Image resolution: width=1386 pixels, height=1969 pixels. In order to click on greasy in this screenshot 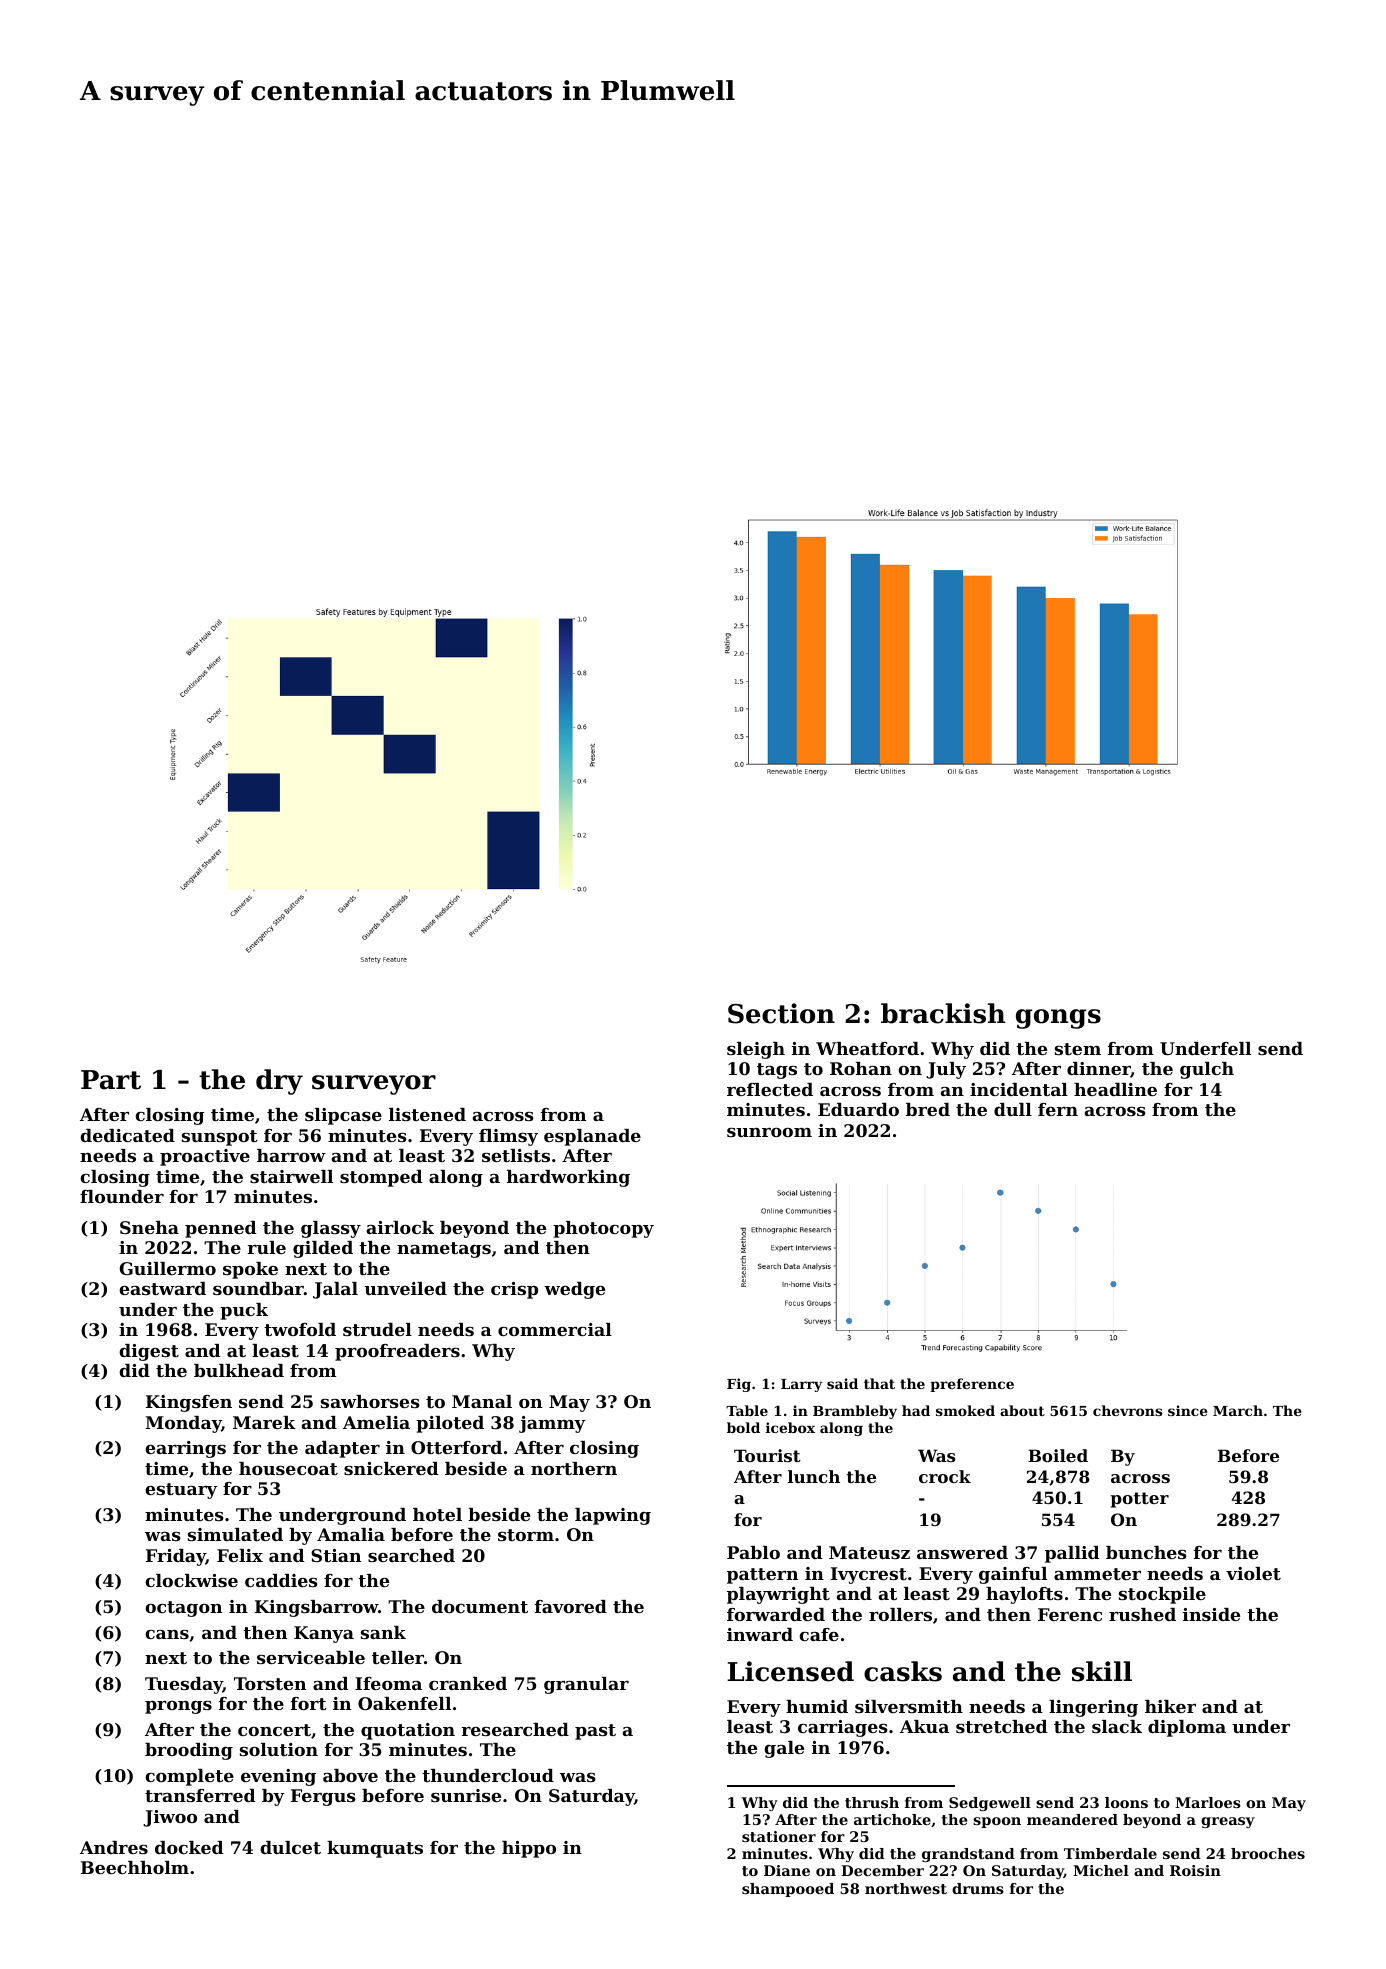, I will do `click(1228, 1822)`.
